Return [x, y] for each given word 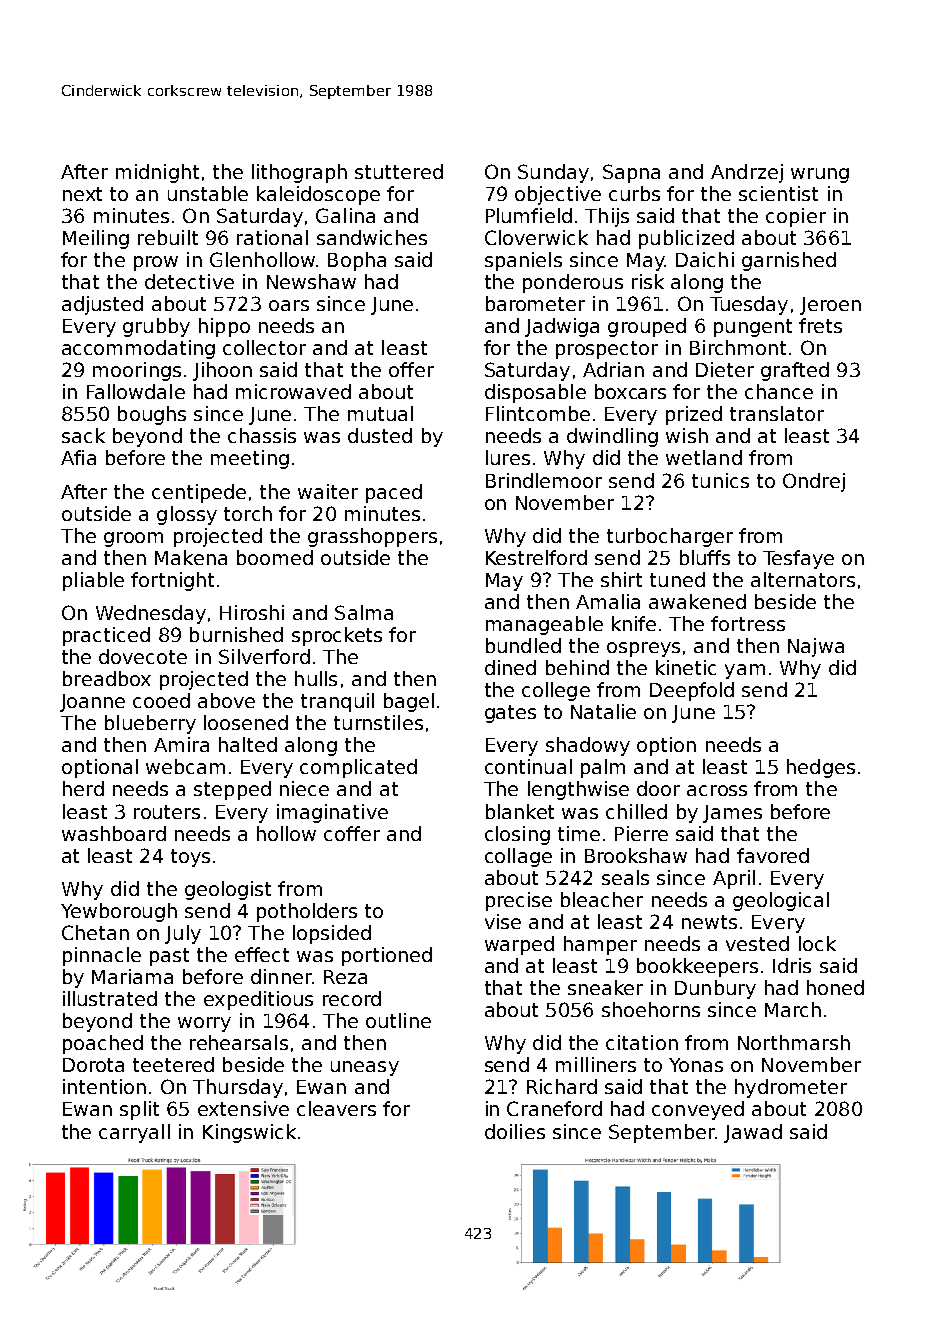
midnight [157, 173]
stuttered [399, 171]
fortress [748, 623]
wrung [820, 175]
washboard [114, 833]
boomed [275, 557]
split [139, 1110]
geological [781, 901]
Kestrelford [536, 557]
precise [519, 901]
